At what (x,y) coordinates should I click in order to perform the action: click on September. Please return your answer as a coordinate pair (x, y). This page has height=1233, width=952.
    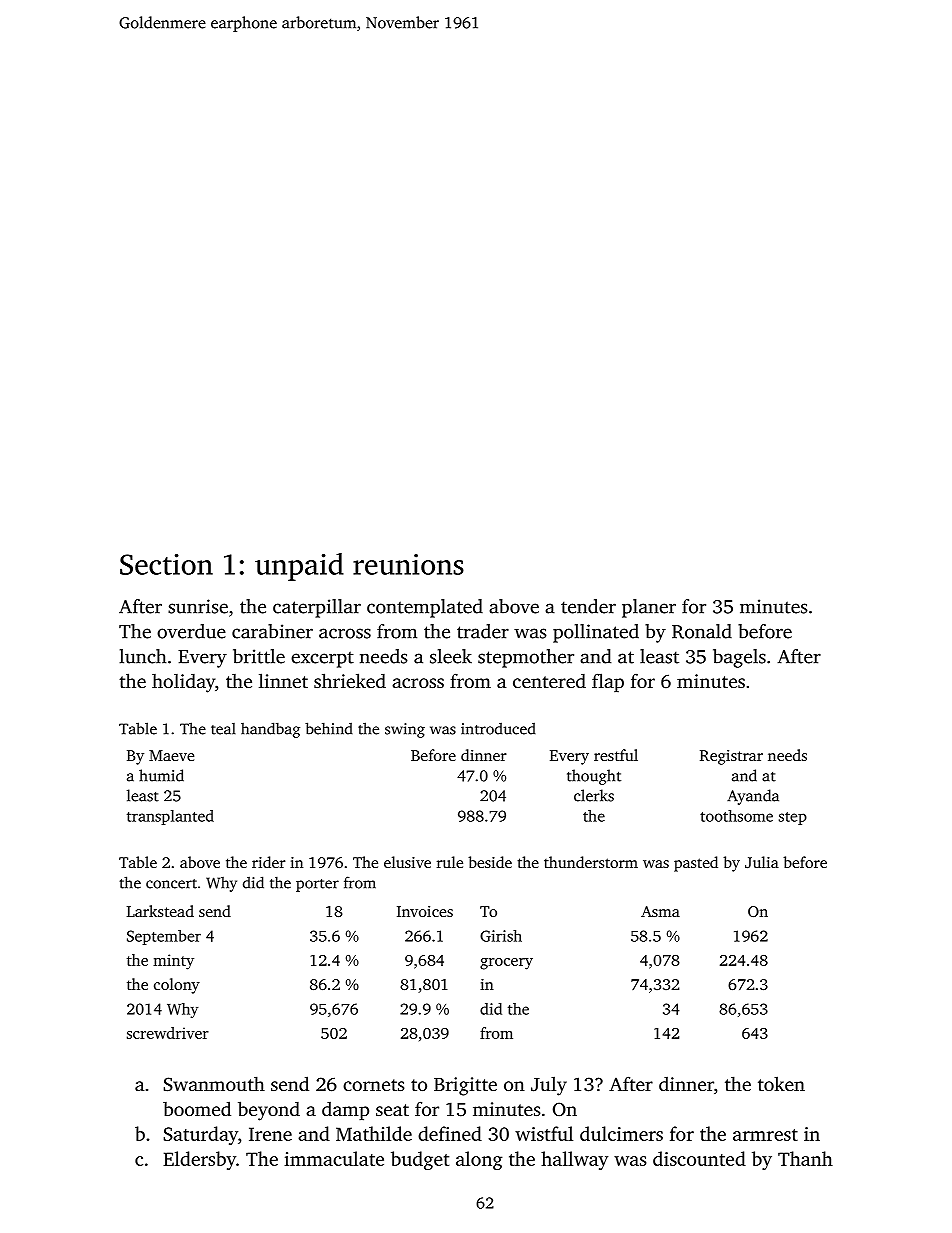
    Looking at the image, I should click on (164, 937).
